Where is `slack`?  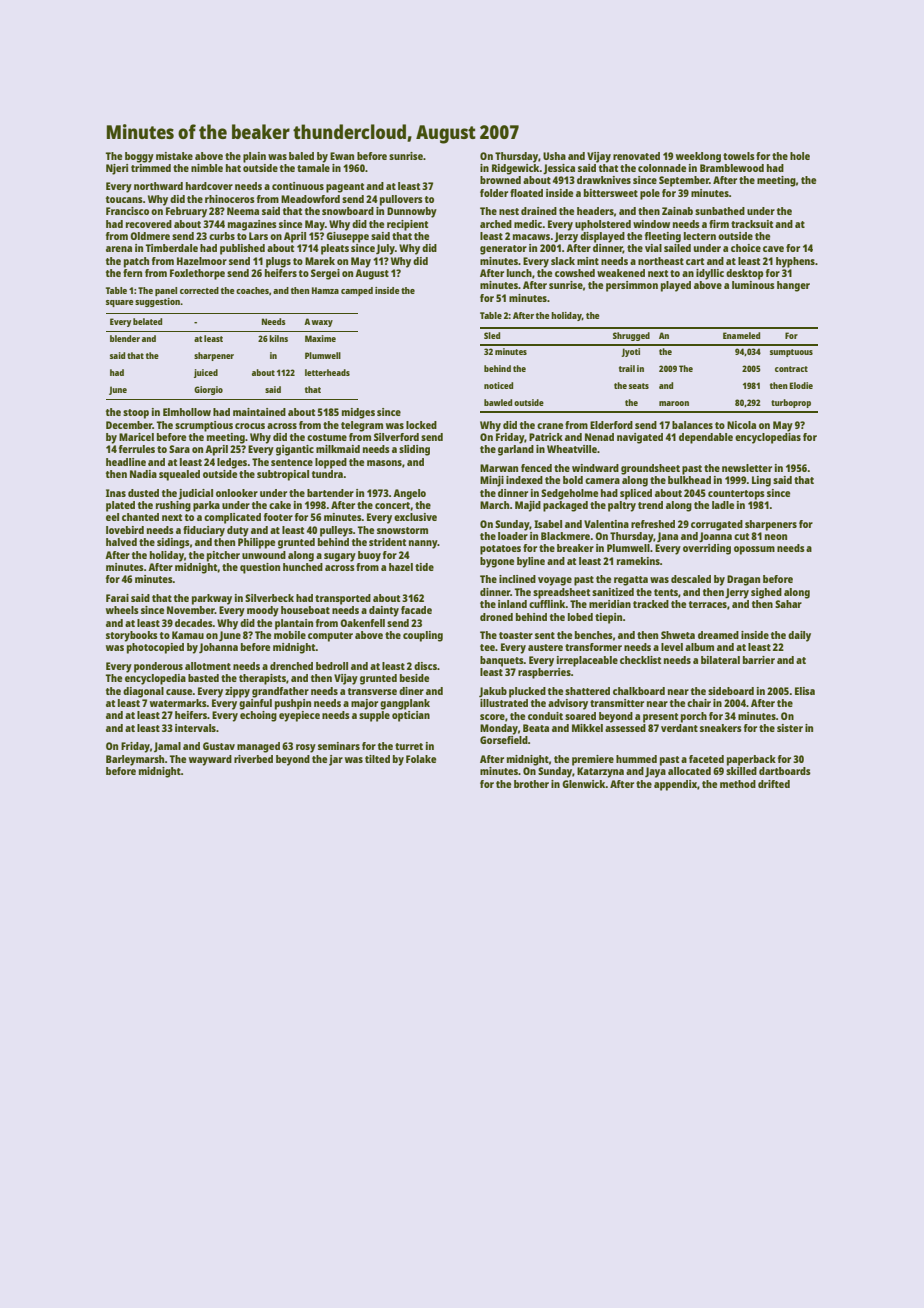
slack is located at coordinates (563, 261).
